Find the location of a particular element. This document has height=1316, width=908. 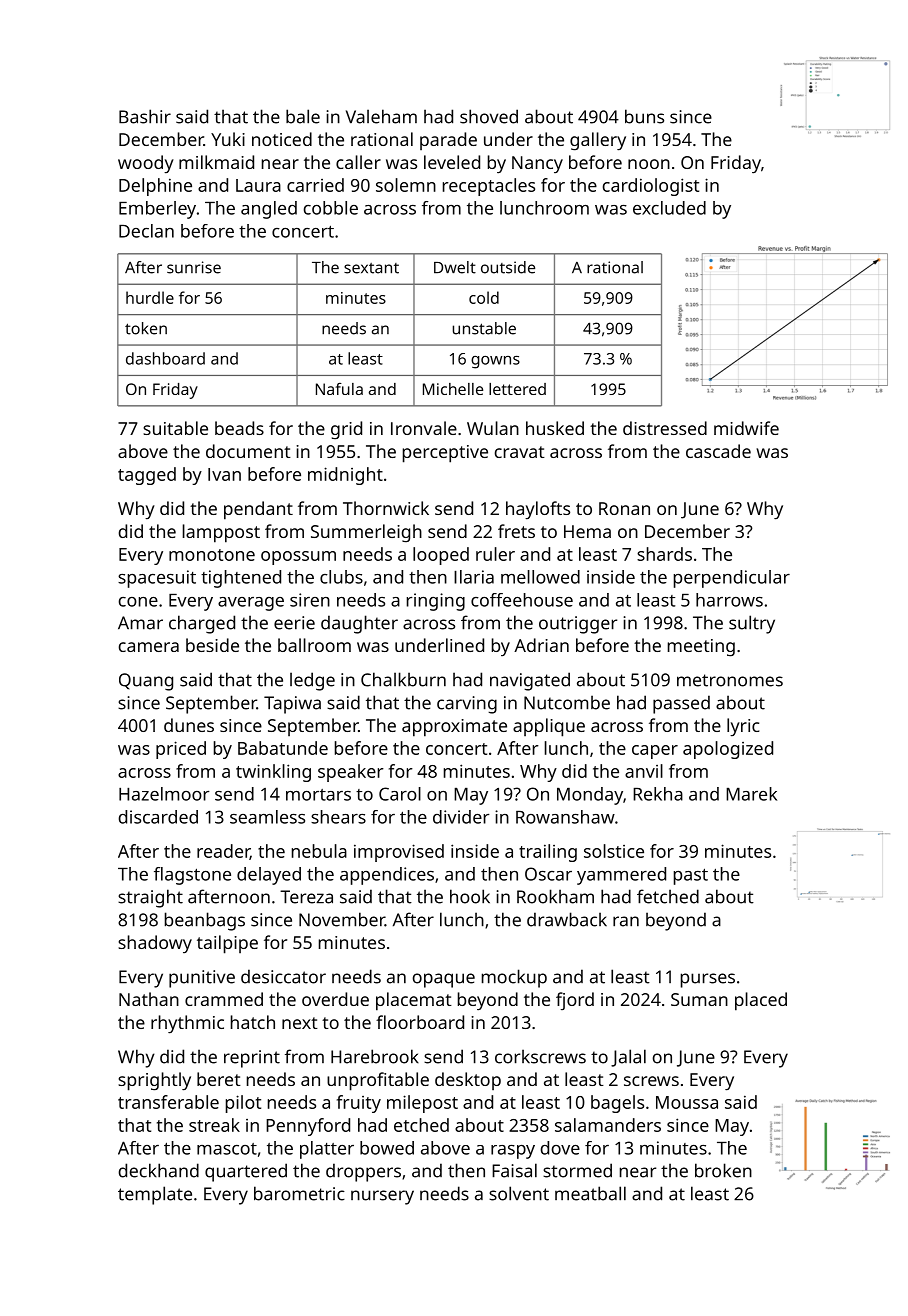

Marek is located at coordinates (751, 794).
